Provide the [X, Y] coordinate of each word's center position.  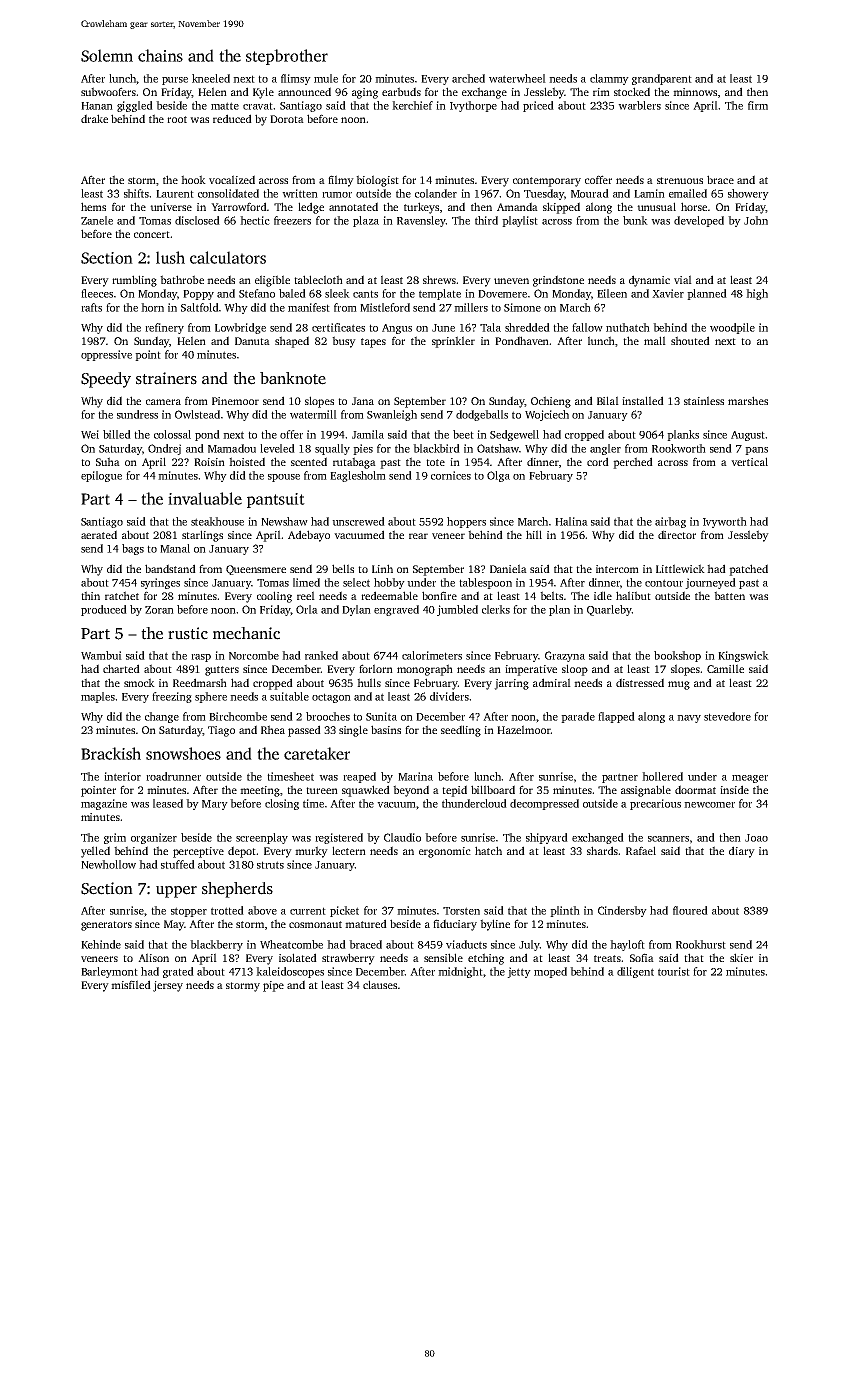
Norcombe [254, 655]
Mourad [590, 193]
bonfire [439, 595]
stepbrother [287, 57]
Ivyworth [725, 522]
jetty [519, 972]
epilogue [101, 476]
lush [170, 257]
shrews [439, 279]
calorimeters [432, 655]
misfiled [131, 984]
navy [689, 719]
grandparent [662, 79]
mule [326, 78]
